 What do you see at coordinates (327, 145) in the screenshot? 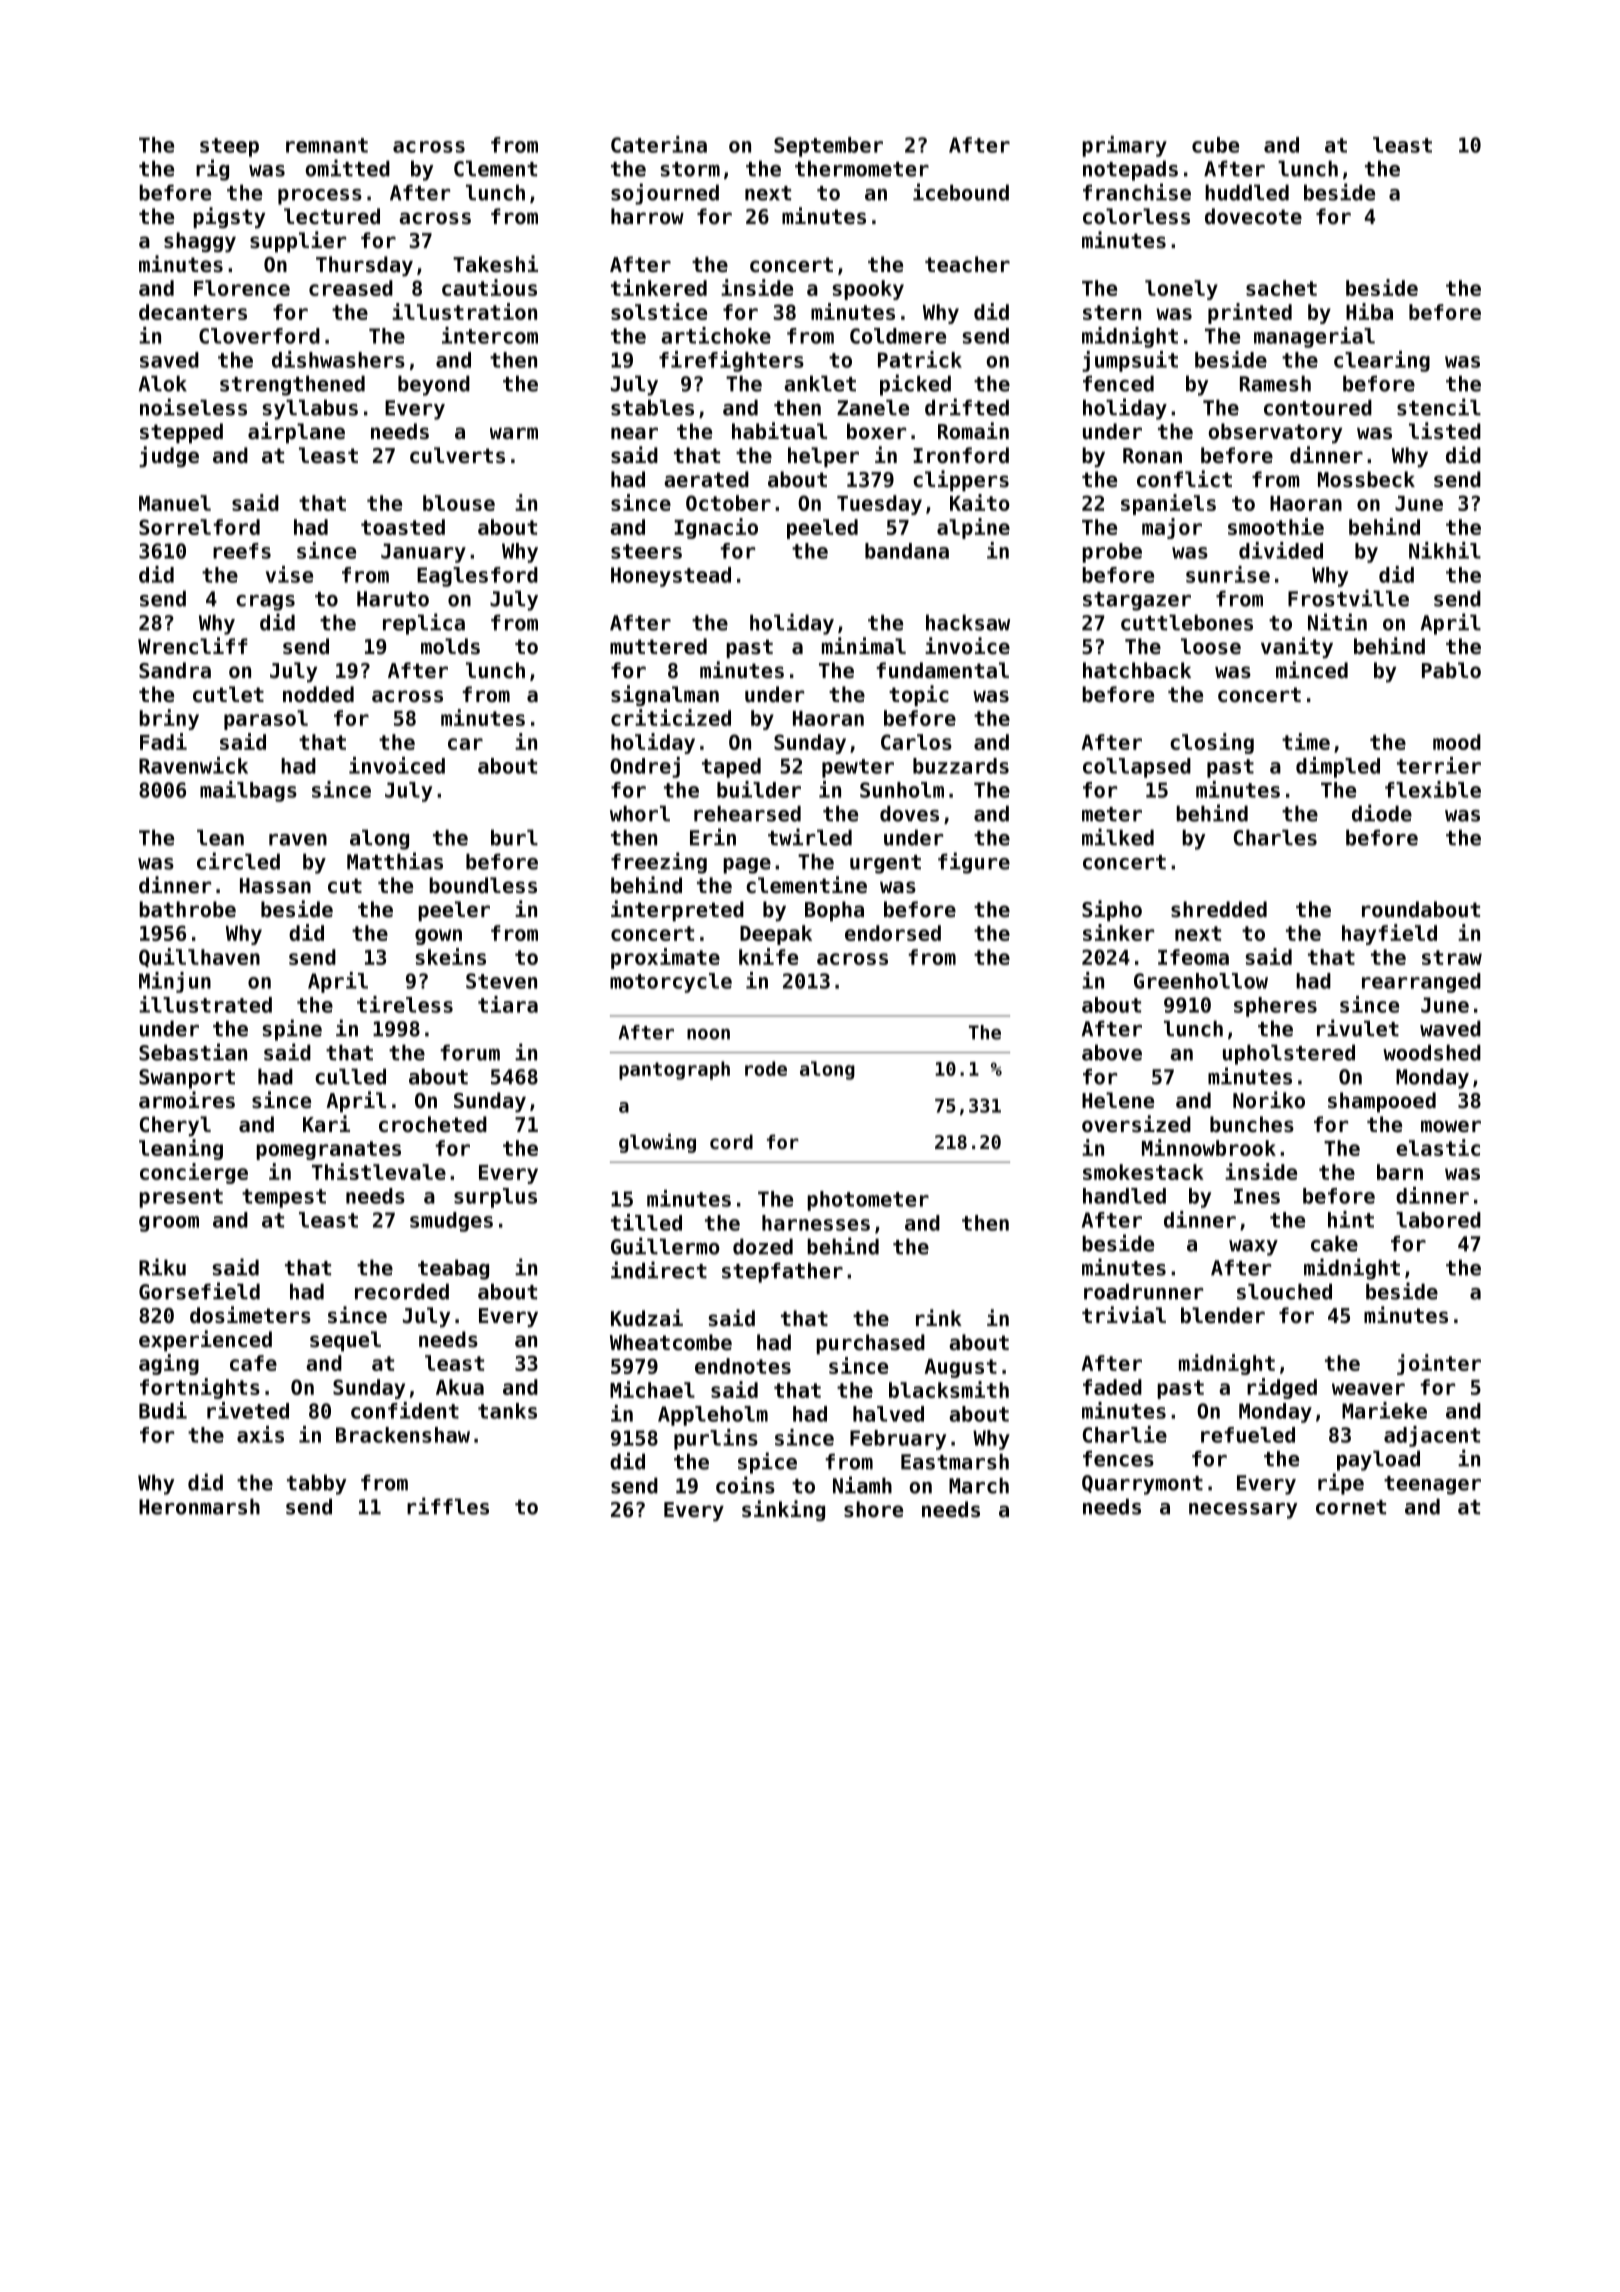
I see `remnant` at bounding box center [327, 145].
